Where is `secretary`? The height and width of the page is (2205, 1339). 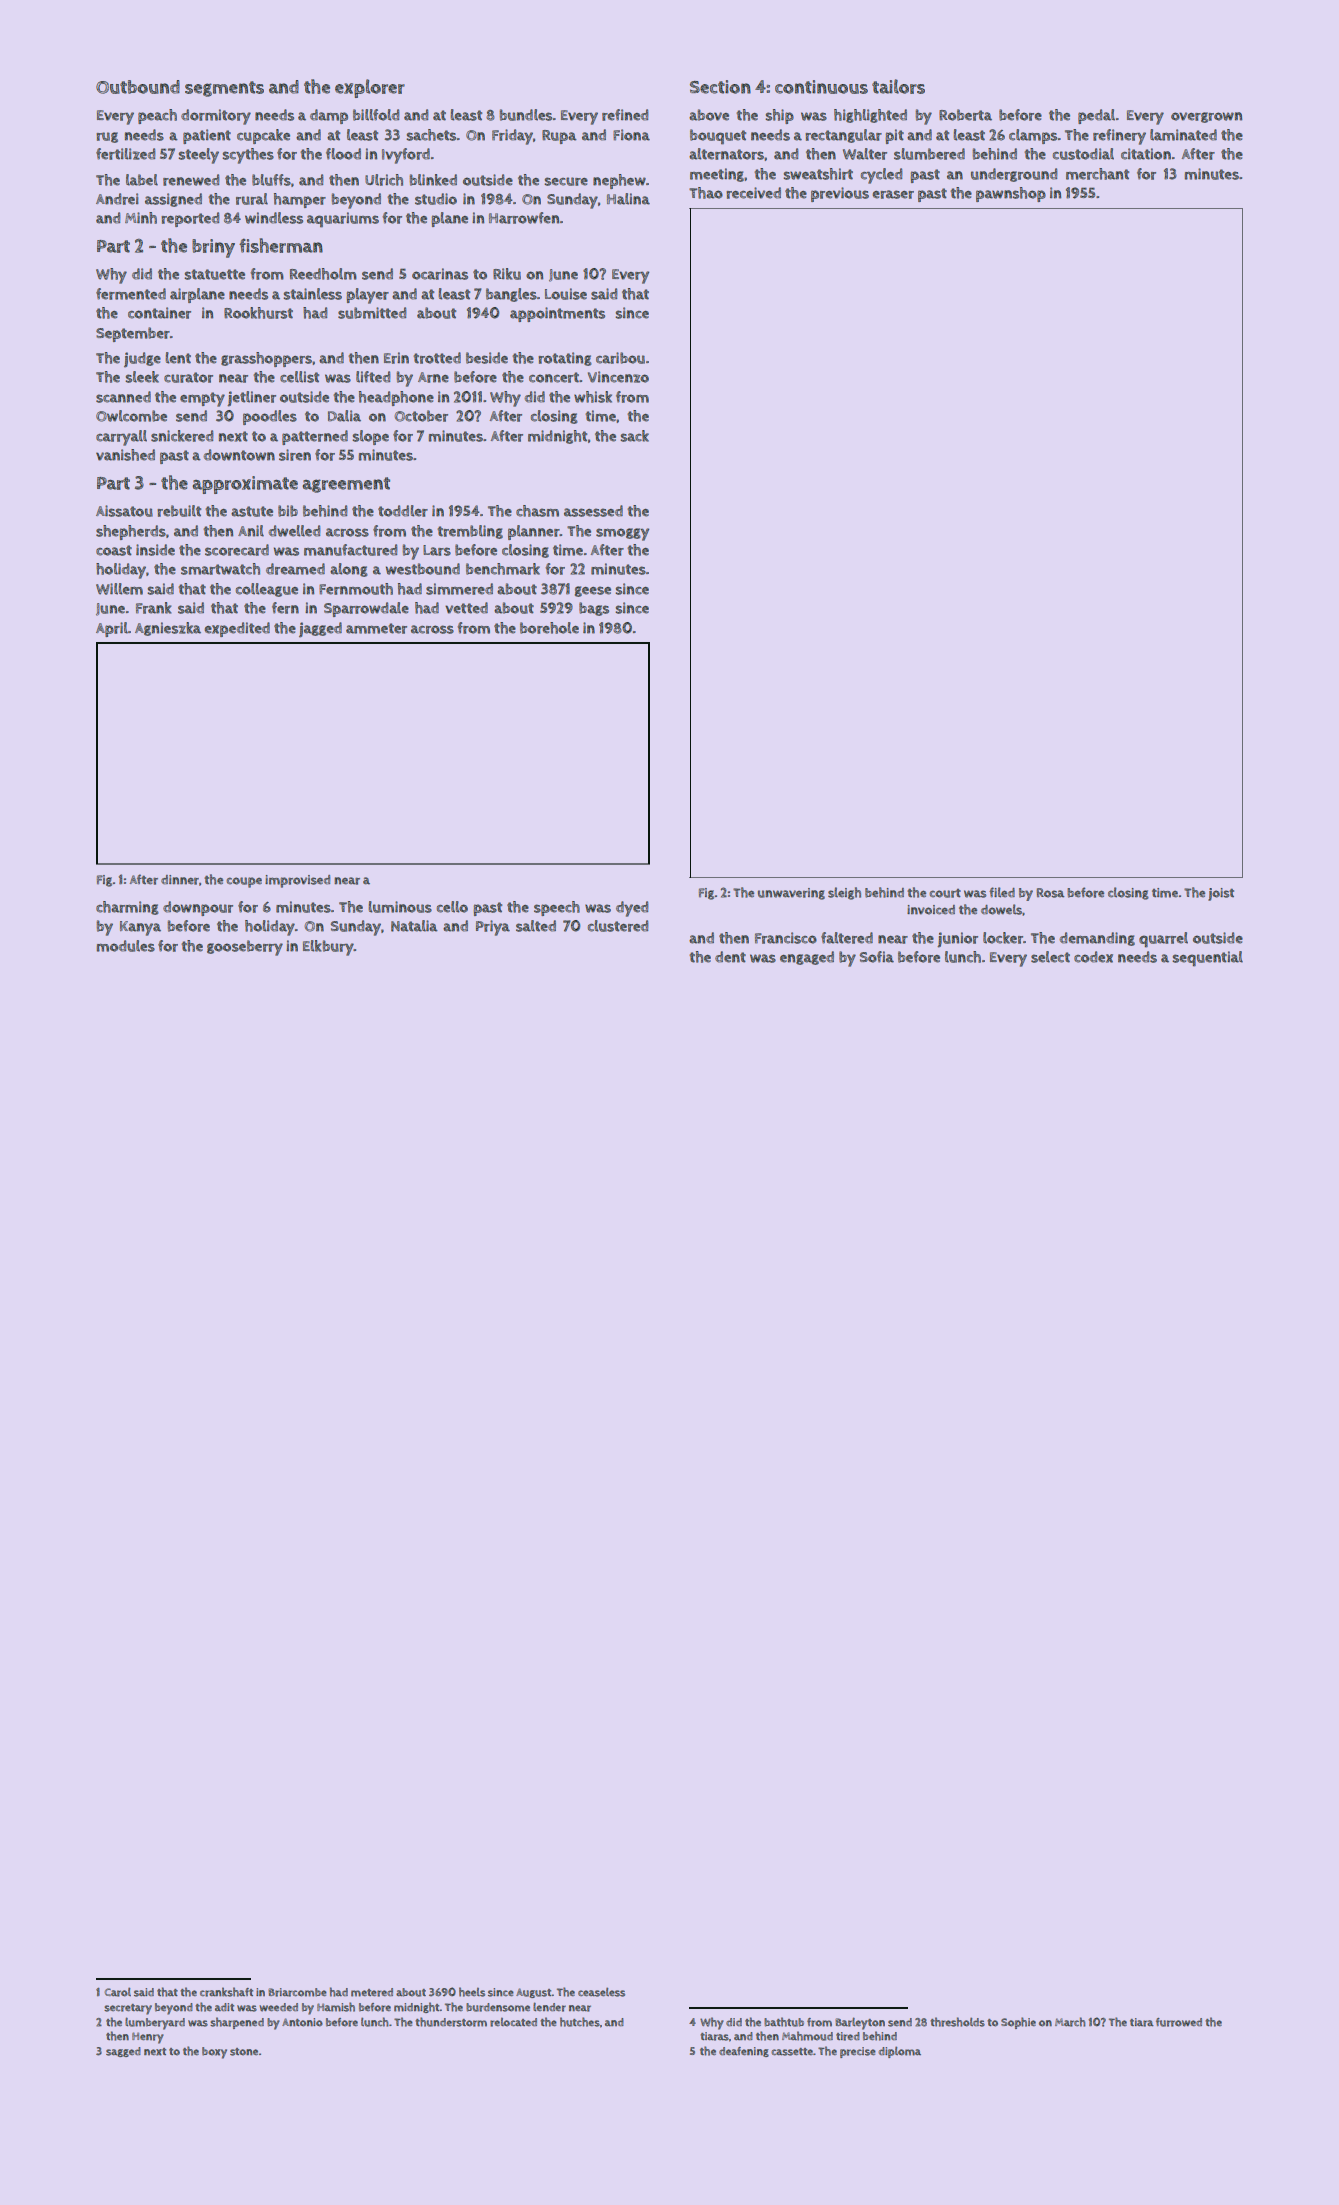 secretary is located at coordinates (128, 2009).
